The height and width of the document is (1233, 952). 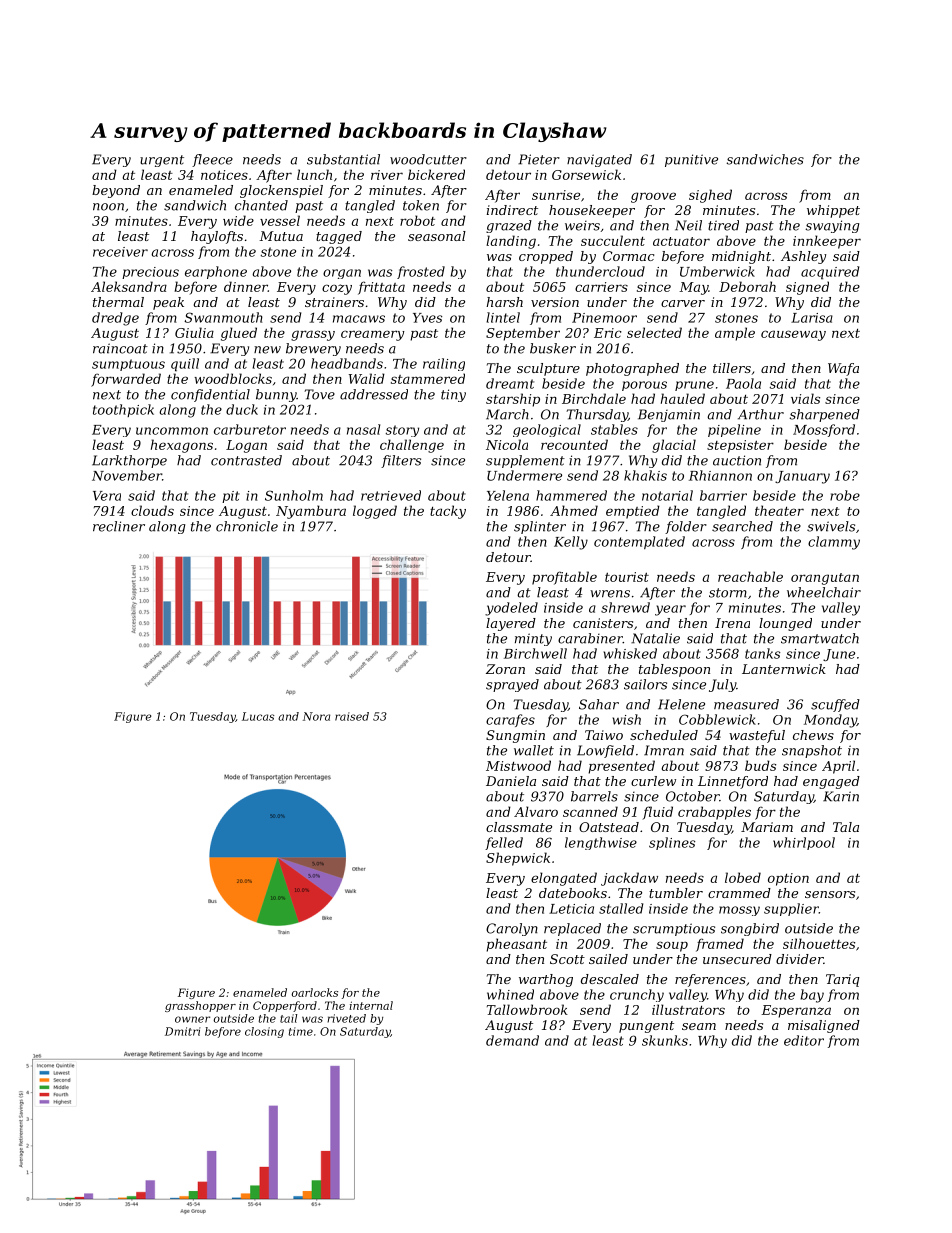 I want to click on Imran, so click(x=664, y=750).
